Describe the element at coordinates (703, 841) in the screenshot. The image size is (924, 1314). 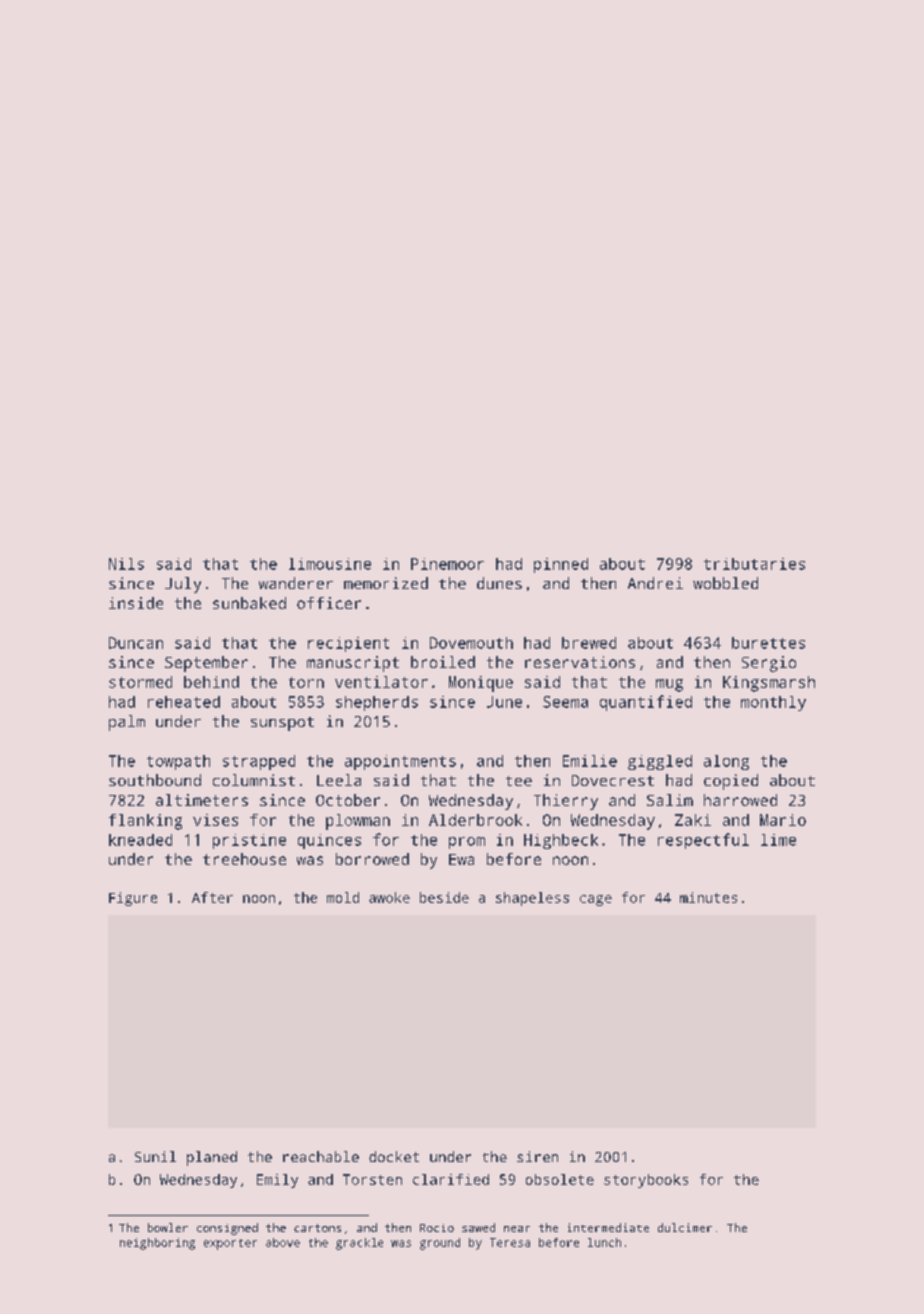
I see `respectful` at that location.
